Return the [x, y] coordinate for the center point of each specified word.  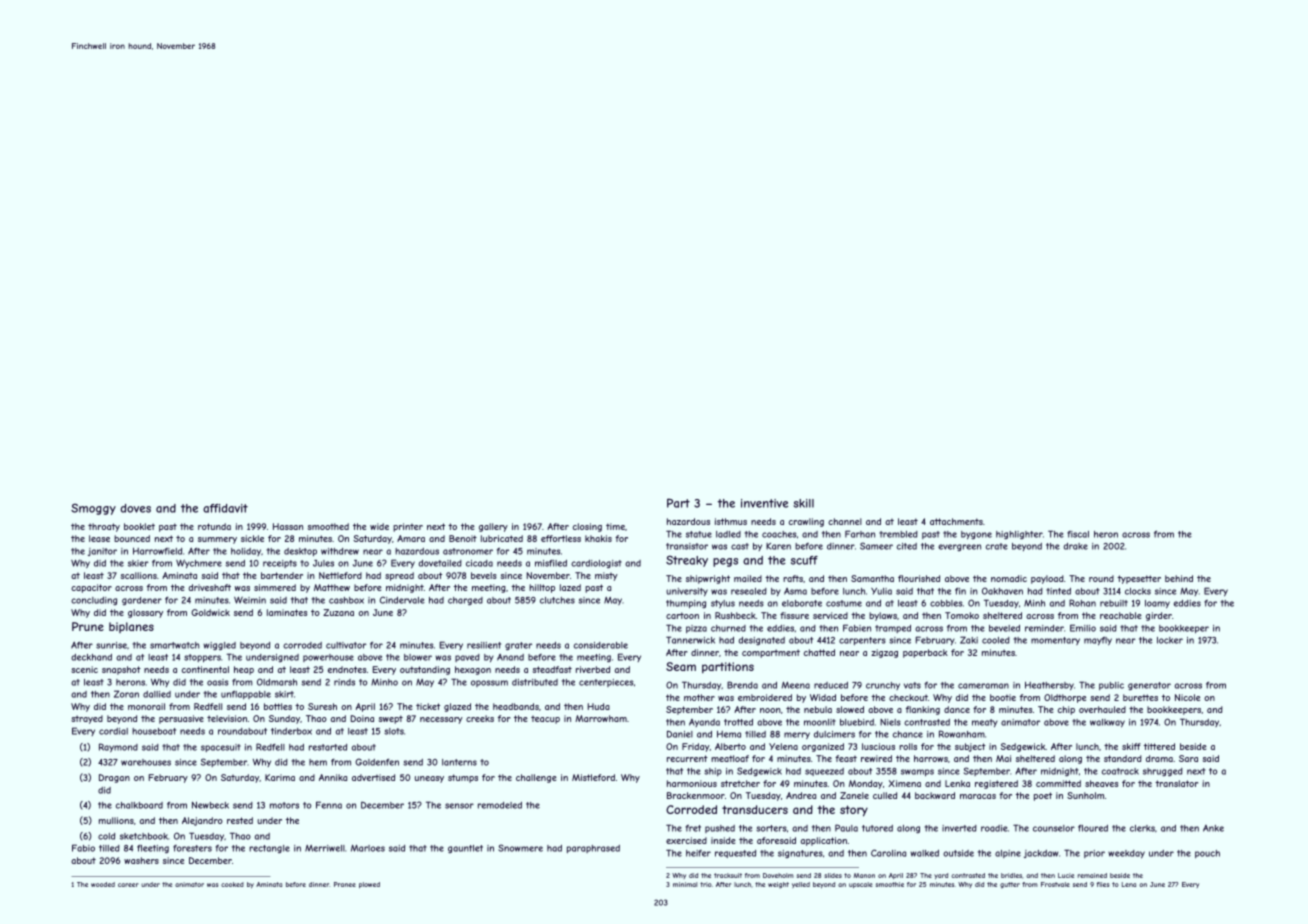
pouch [1207, 854]
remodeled [500, 805]
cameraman [983, 686]
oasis [217, 682]
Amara [411, 538]
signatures [800, 854]
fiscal [1078, 534]
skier [138, 563]
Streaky [687, 561]
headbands [516, 706]
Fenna [329, 805]
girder [1159, 616]
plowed [369, 885]
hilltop [542, 588]
